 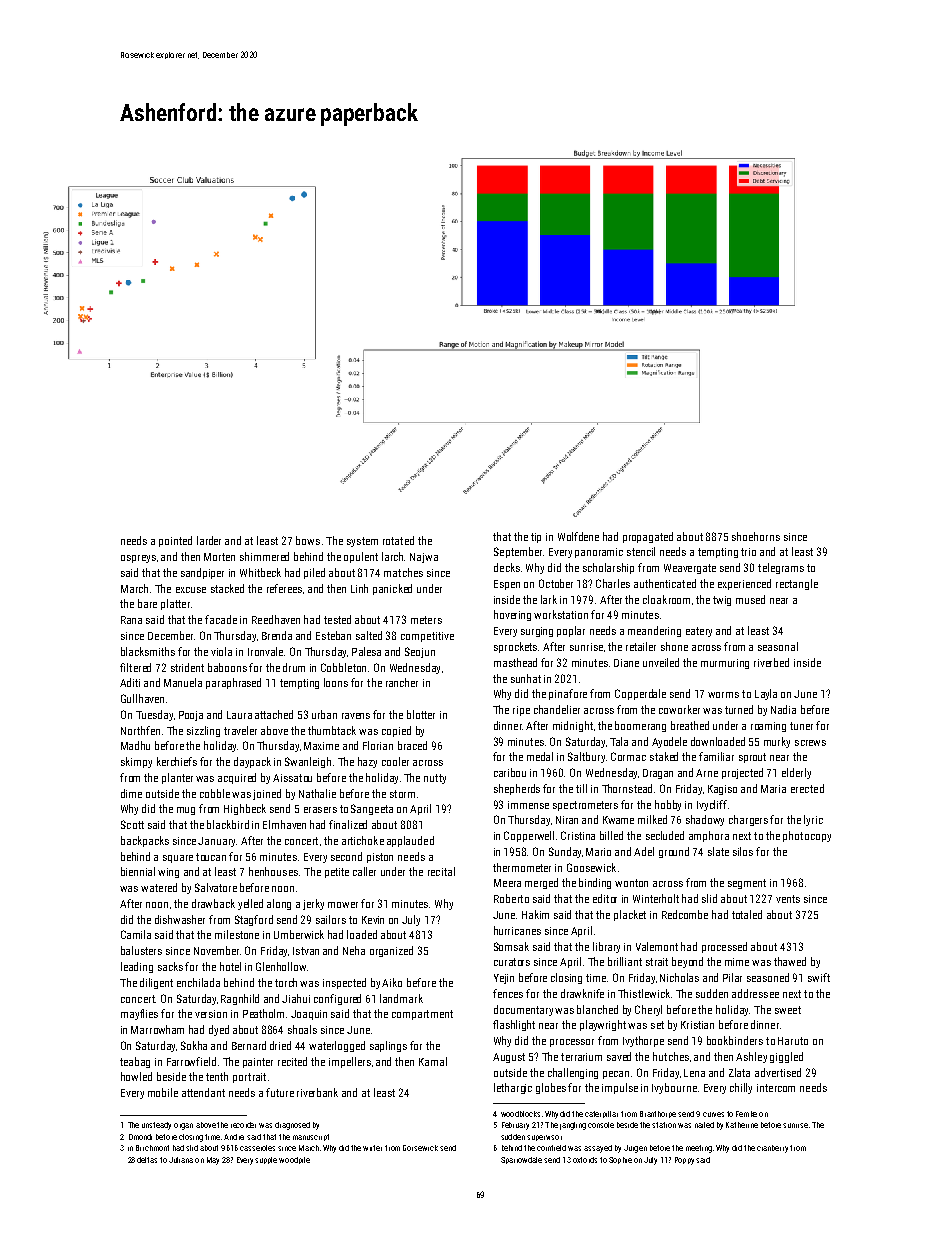 I want to click on Kevin, so click(x=373, y=920).
